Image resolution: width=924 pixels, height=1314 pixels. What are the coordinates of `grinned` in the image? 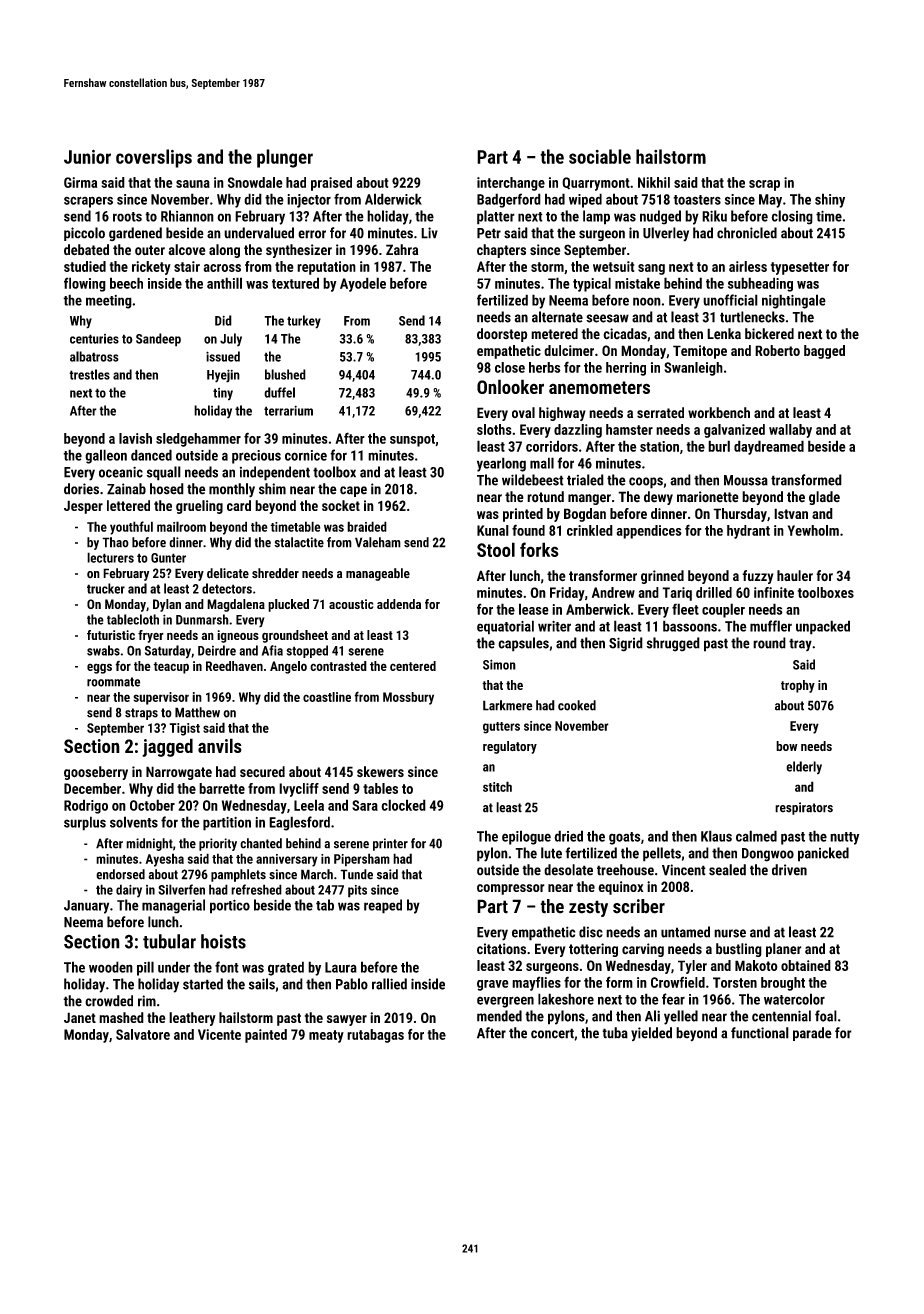 It's located at (662, 577).
